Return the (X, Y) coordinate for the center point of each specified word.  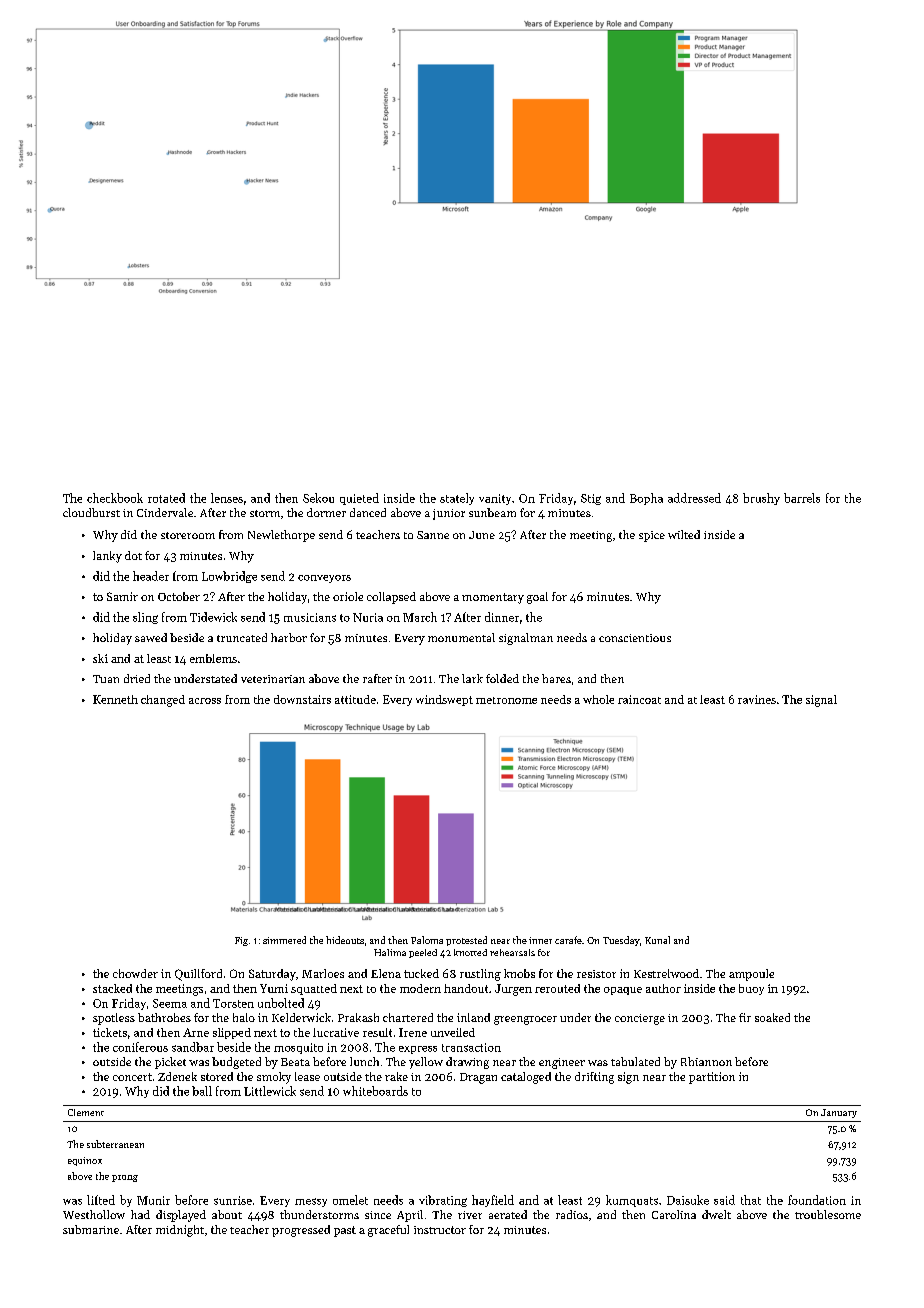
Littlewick (270, 1091)
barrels (802, 498)
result (377, 1032)
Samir (122, 596)
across (205, 701)
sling (145, 618)
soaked (772, 1017)
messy (311, 1202)
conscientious (635, 638)
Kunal (657, 940)
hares (556, 678)
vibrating (443, 1201)
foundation (817, 1200)
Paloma (427, 940)
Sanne (433, 535)
